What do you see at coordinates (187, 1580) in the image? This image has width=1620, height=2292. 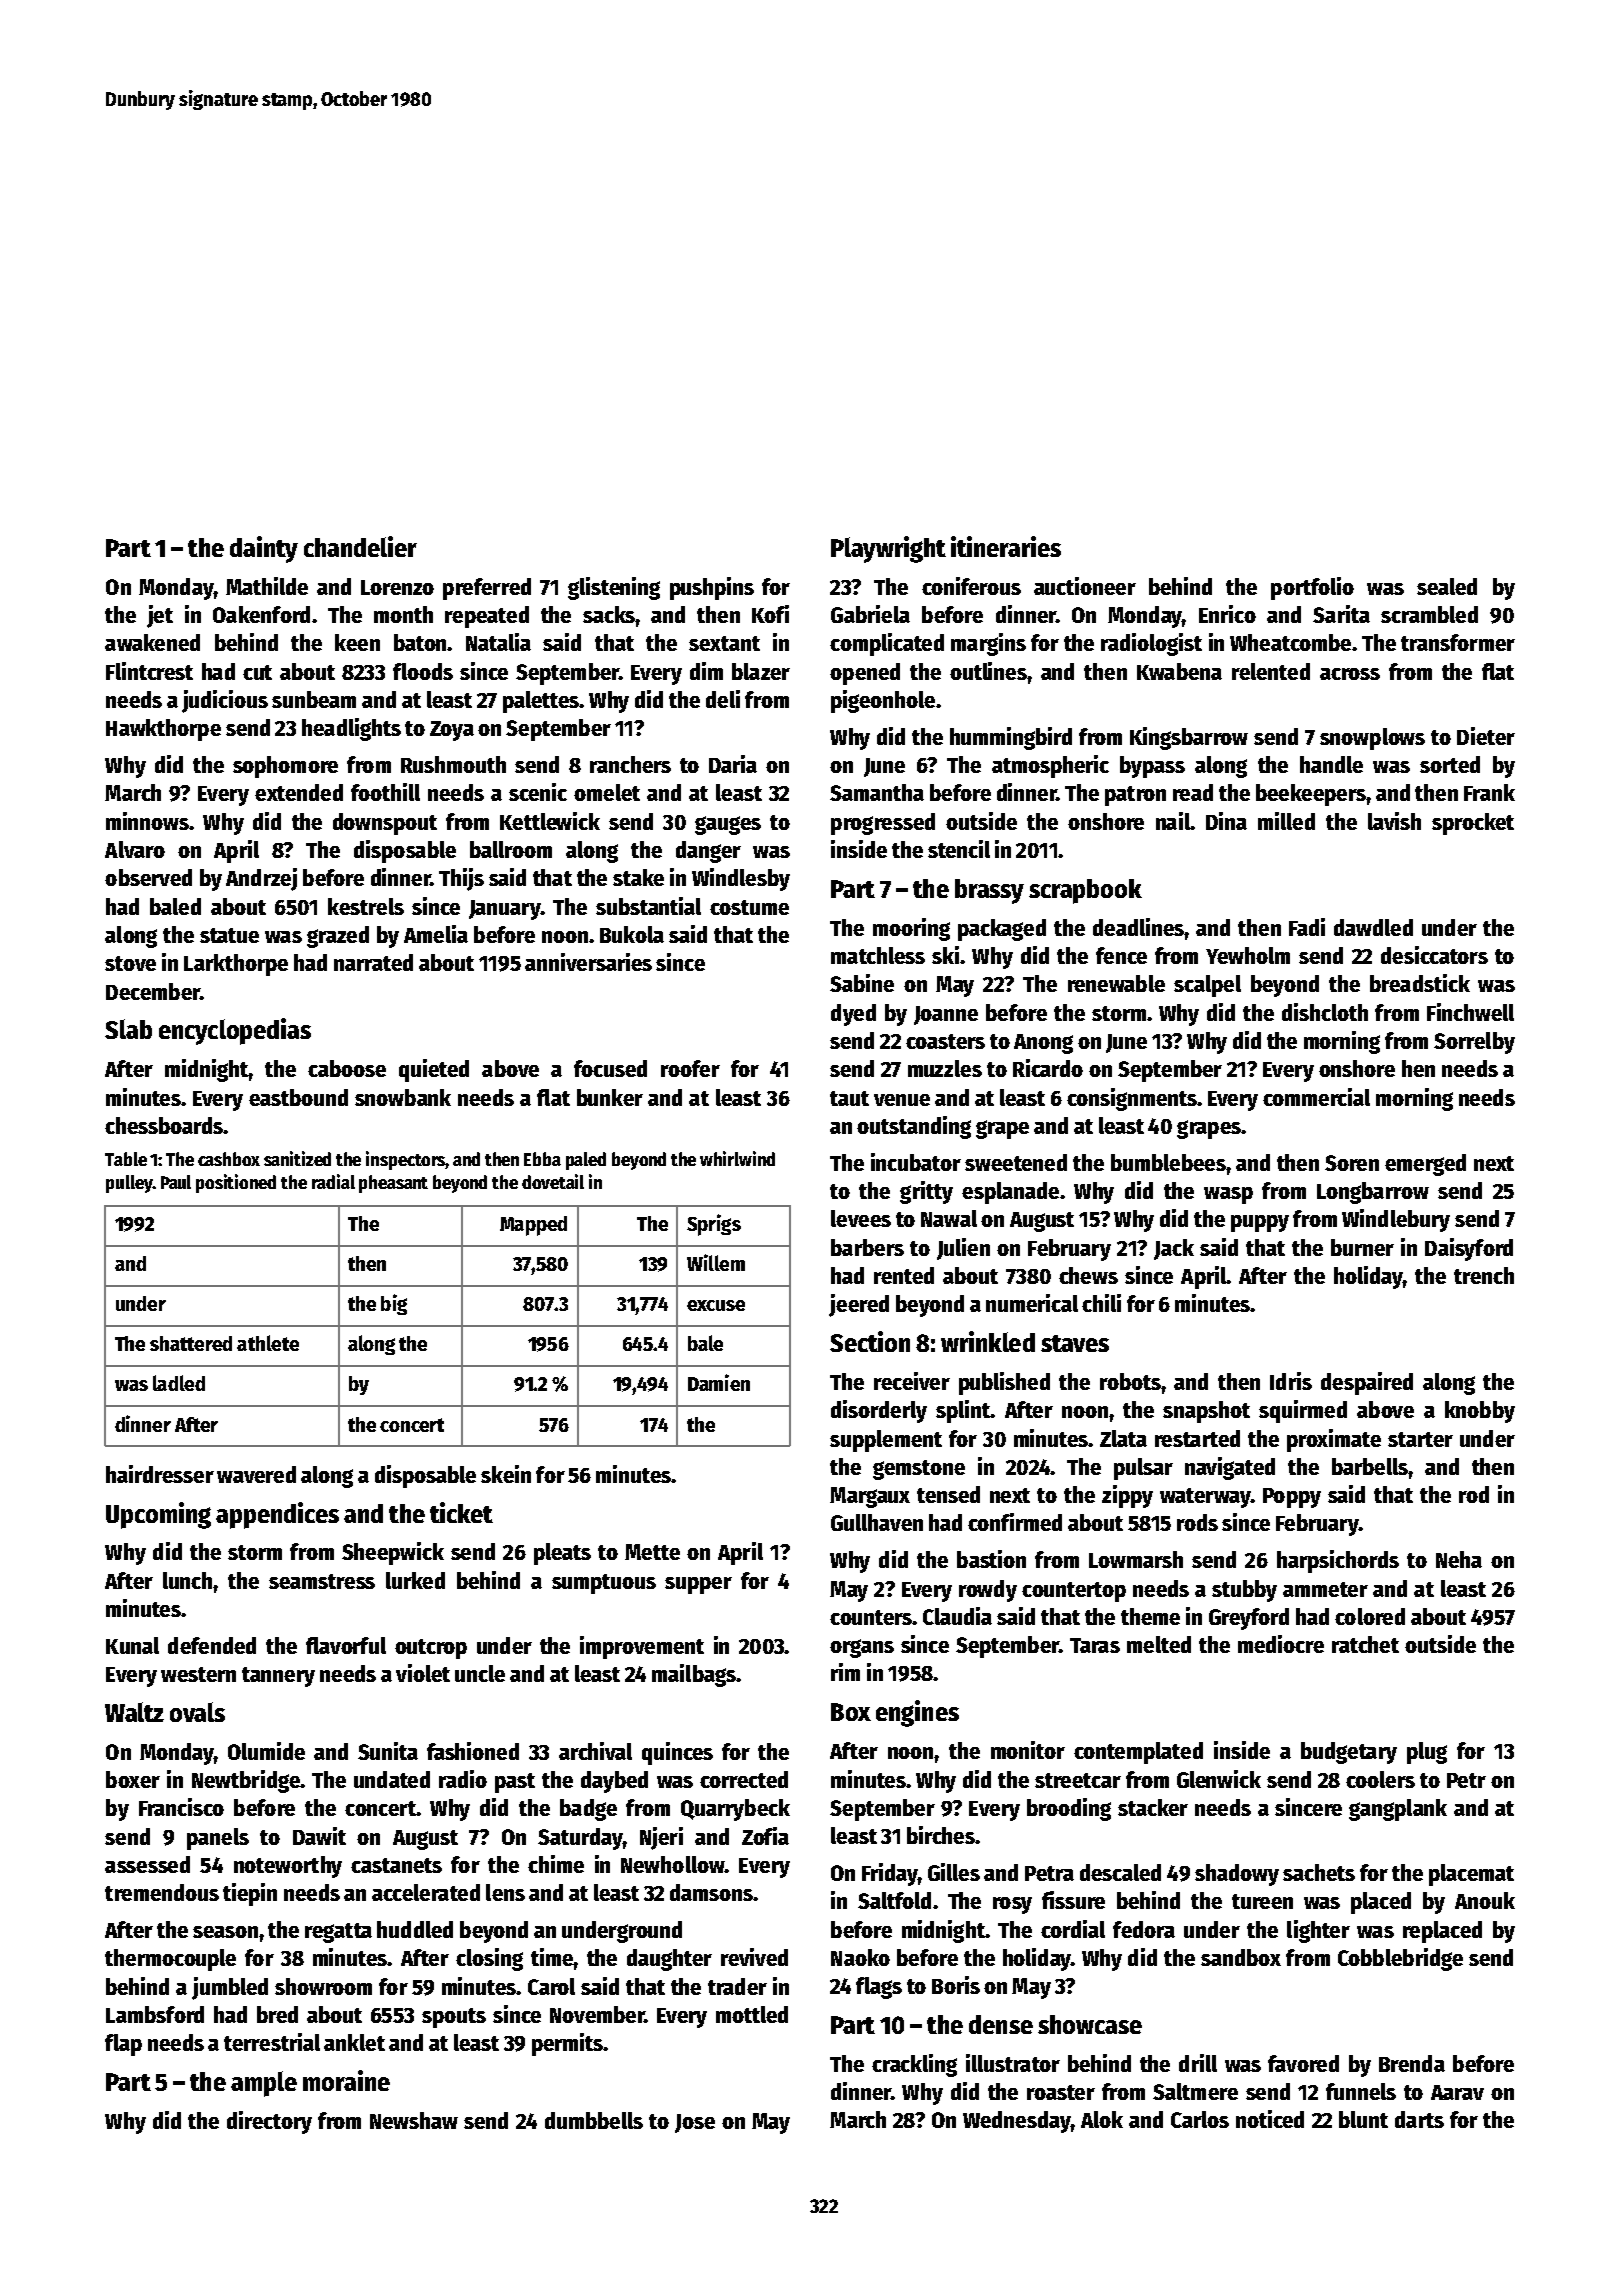 I see `lunch` at bounding box center [187, 1580].
